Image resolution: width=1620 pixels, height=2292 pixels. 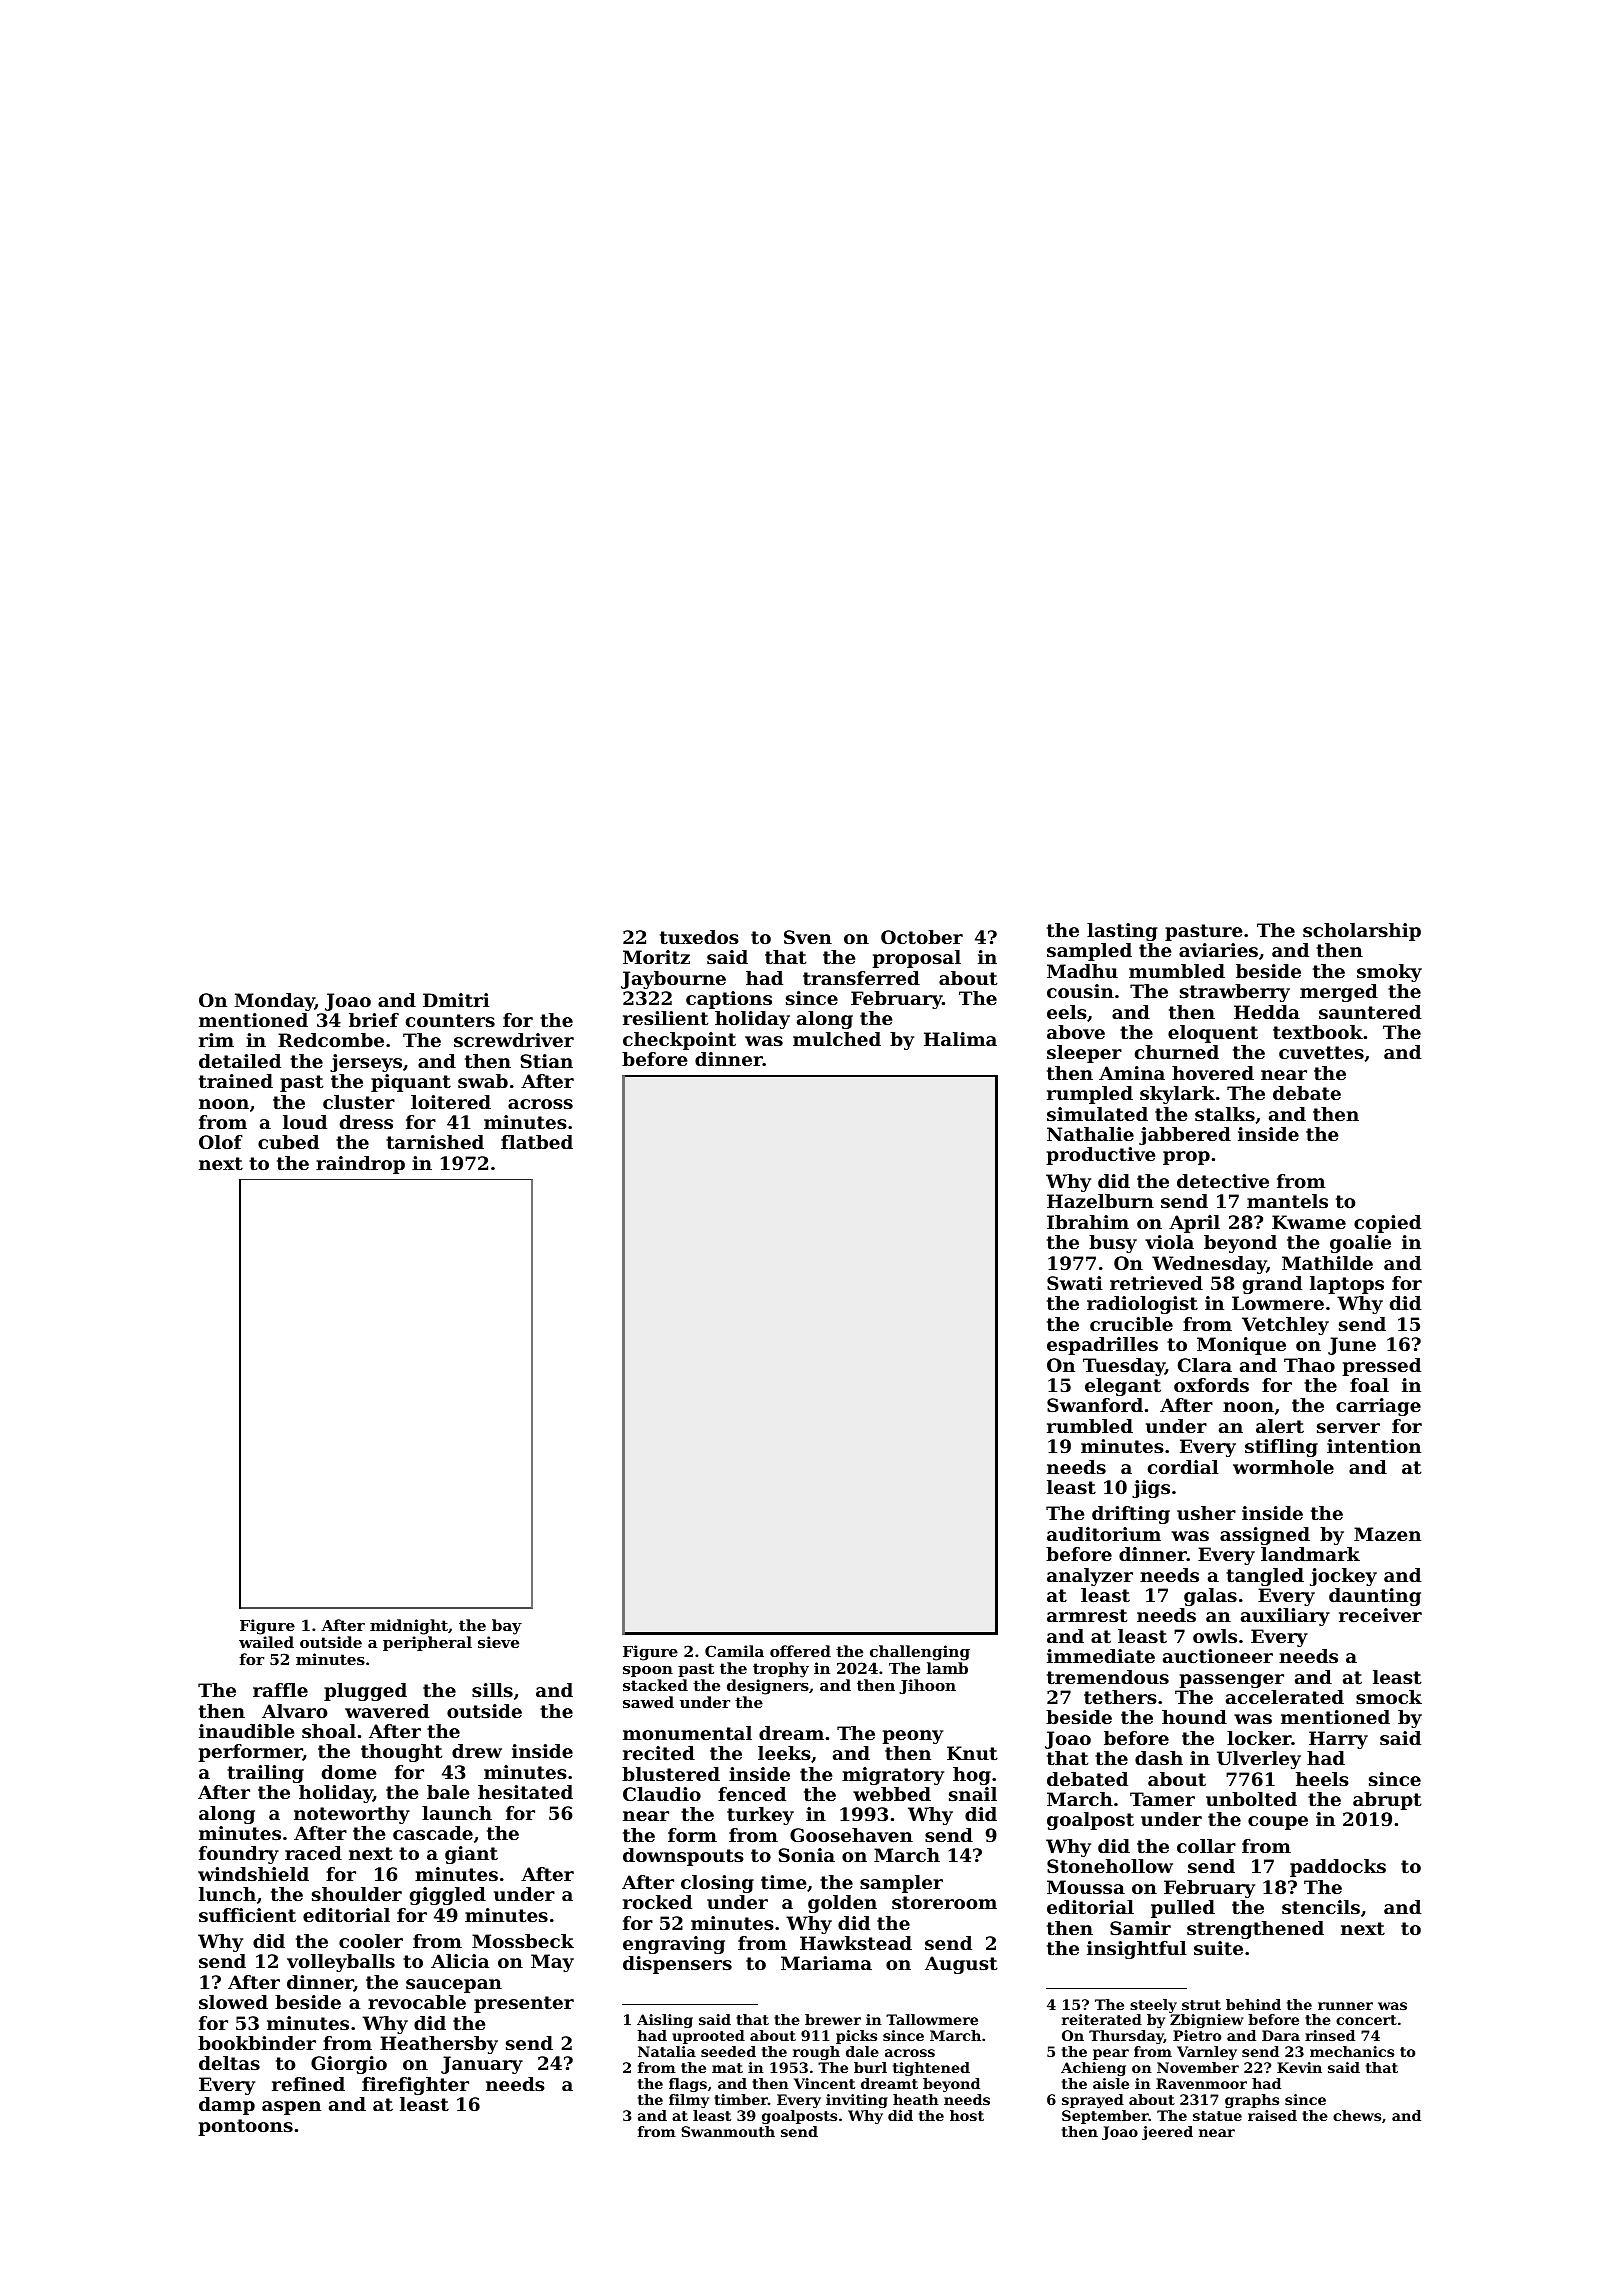 What do you see at coordinates (1095, 1405) in the document?
I see `Swanford` at bounding box center [1095, 1405].
